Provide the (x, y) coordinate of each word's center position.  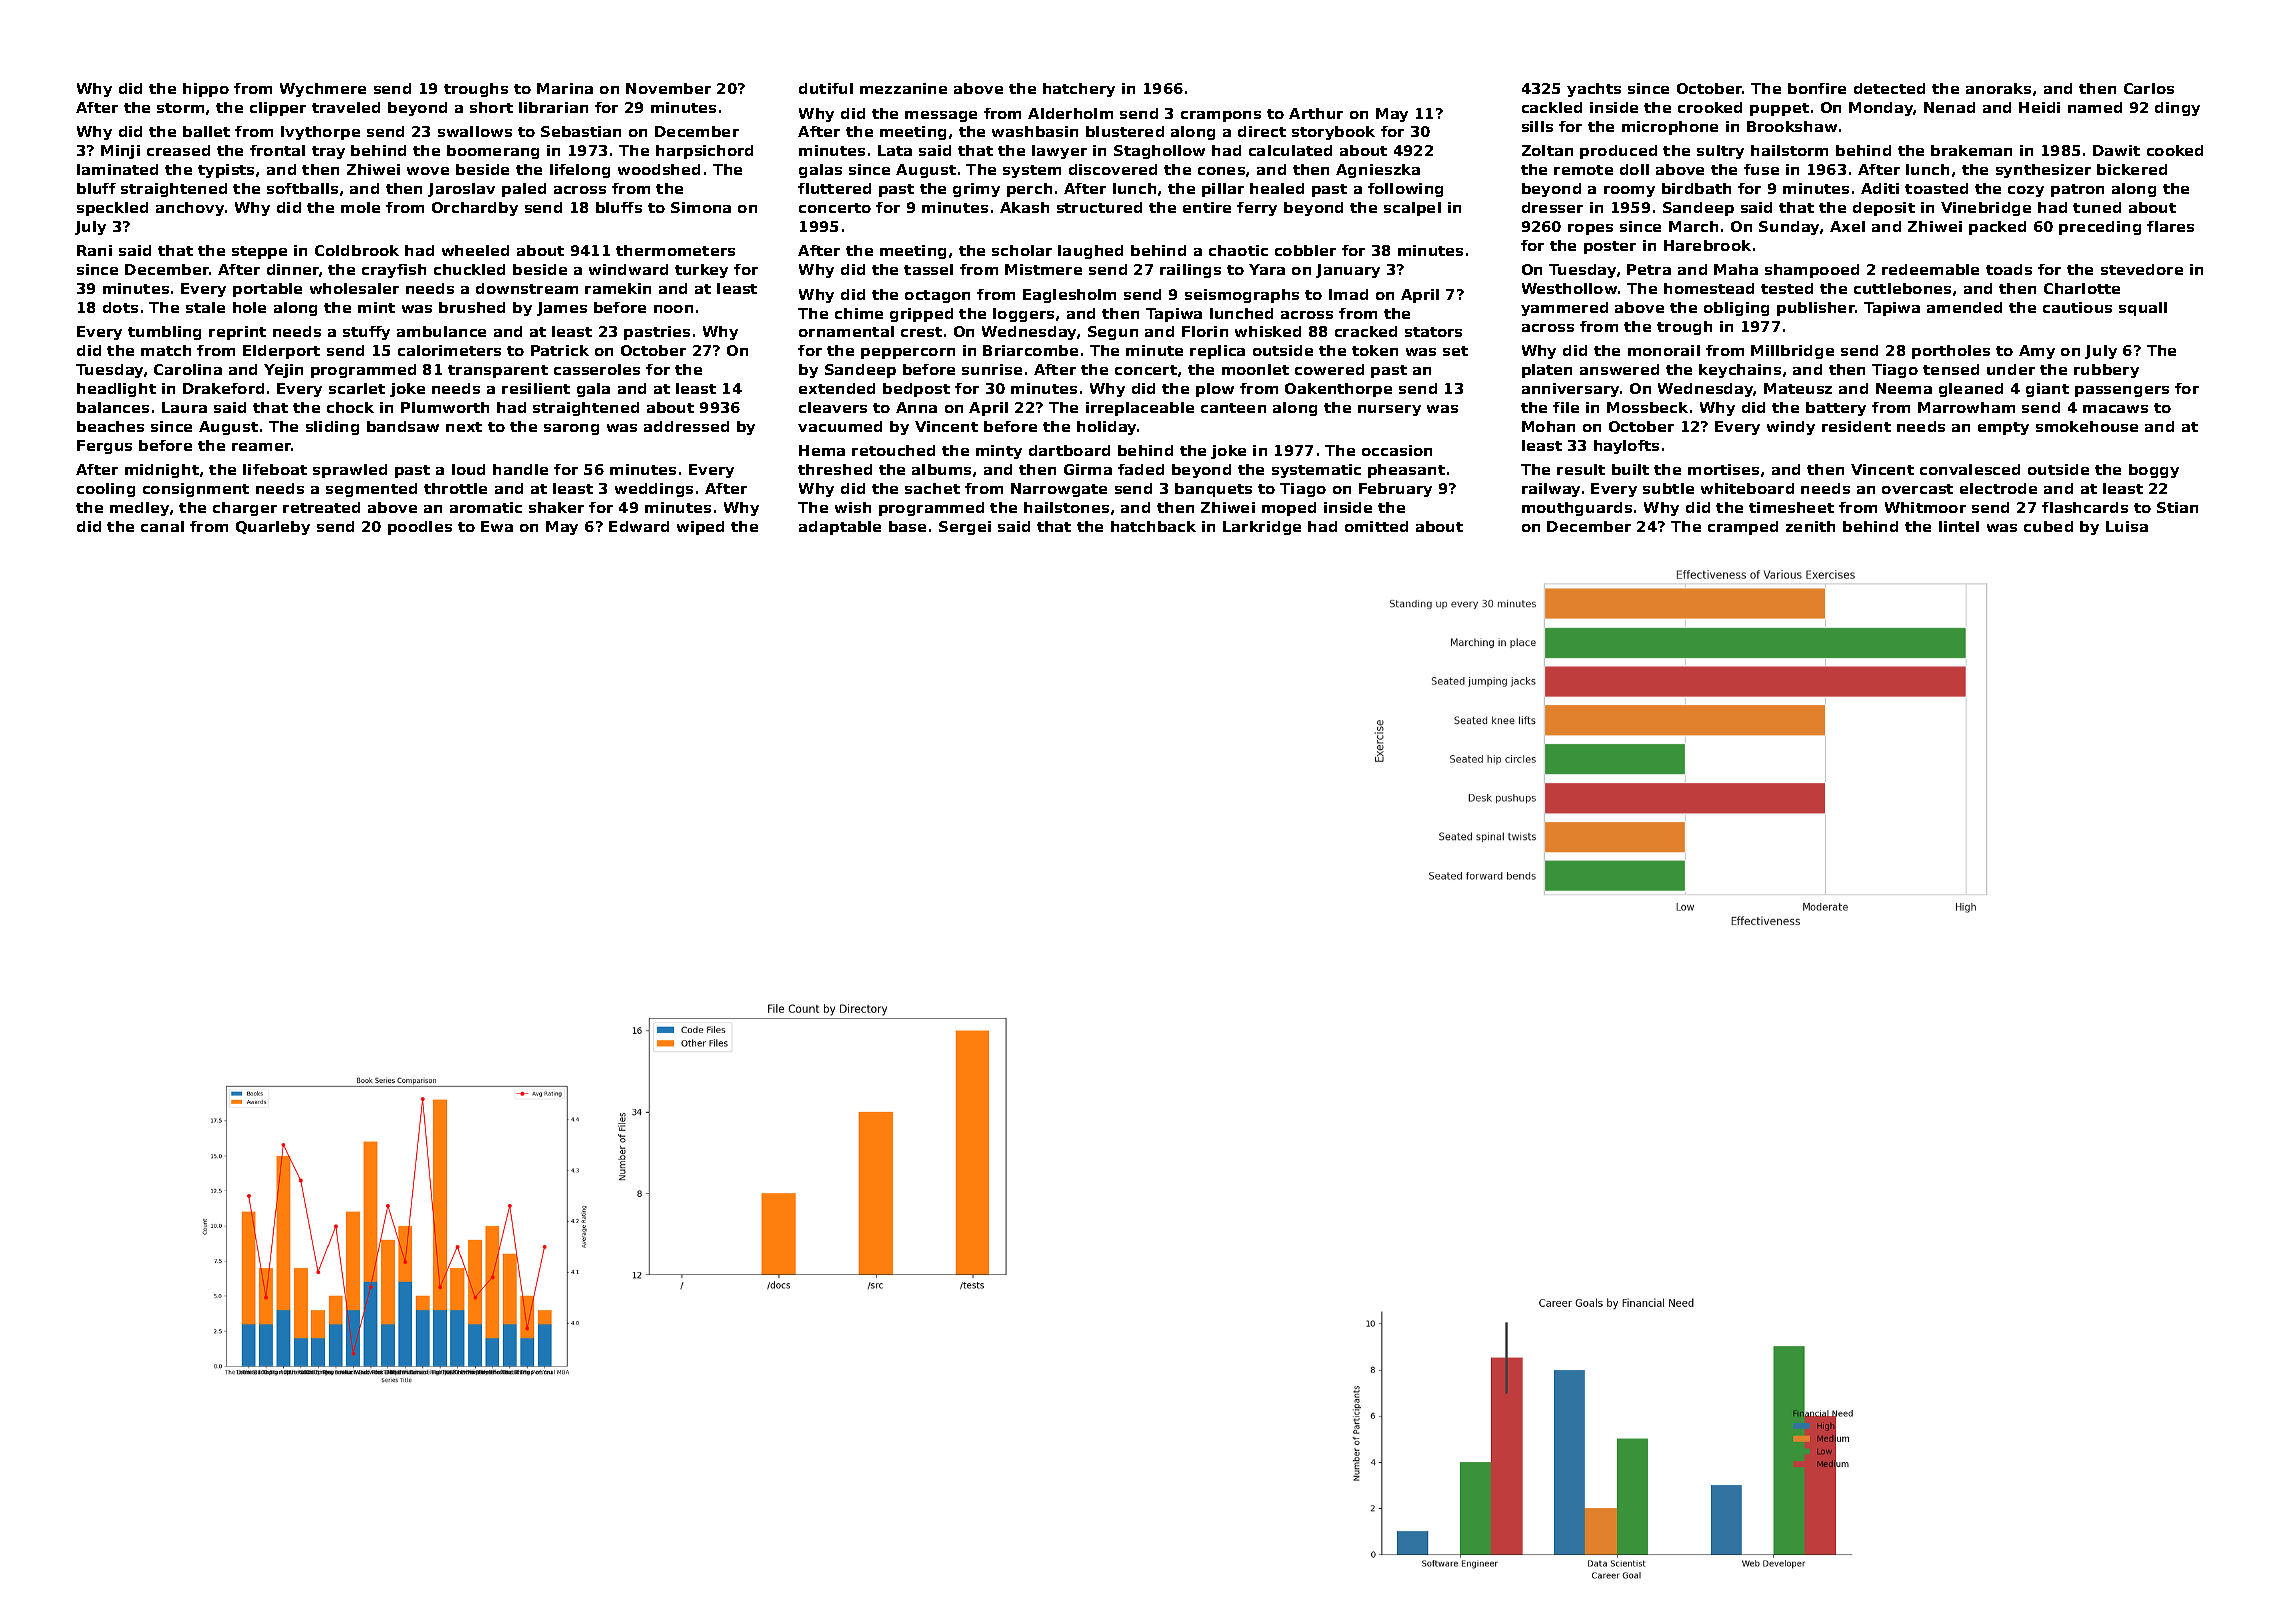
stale (205, 307)
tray (328, 152)
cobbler (1305, 250)
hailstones (1066, 507)
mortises (1723, 469)
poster (1610, 247)
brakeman (1971, 150)
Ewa (497, 526)
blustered (1125, 131)
